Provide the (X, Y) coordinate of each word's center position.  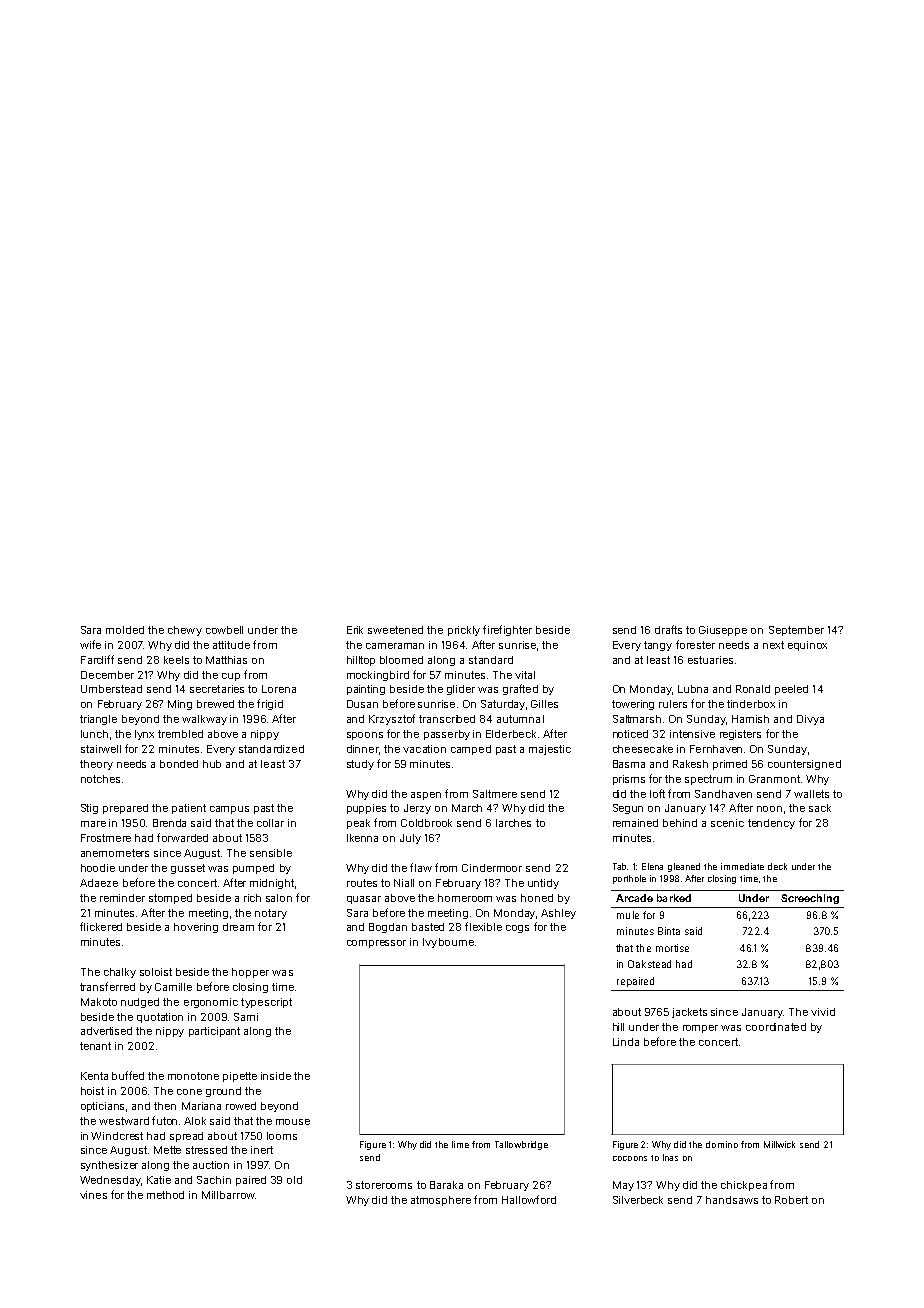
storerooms (384, 1185)
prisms (629, 780)
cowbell (224, 630)
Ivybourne (448, 943)
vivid (823, 1012)
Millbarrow (228, 1195)
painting (366, 690)
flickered (101, 926)
